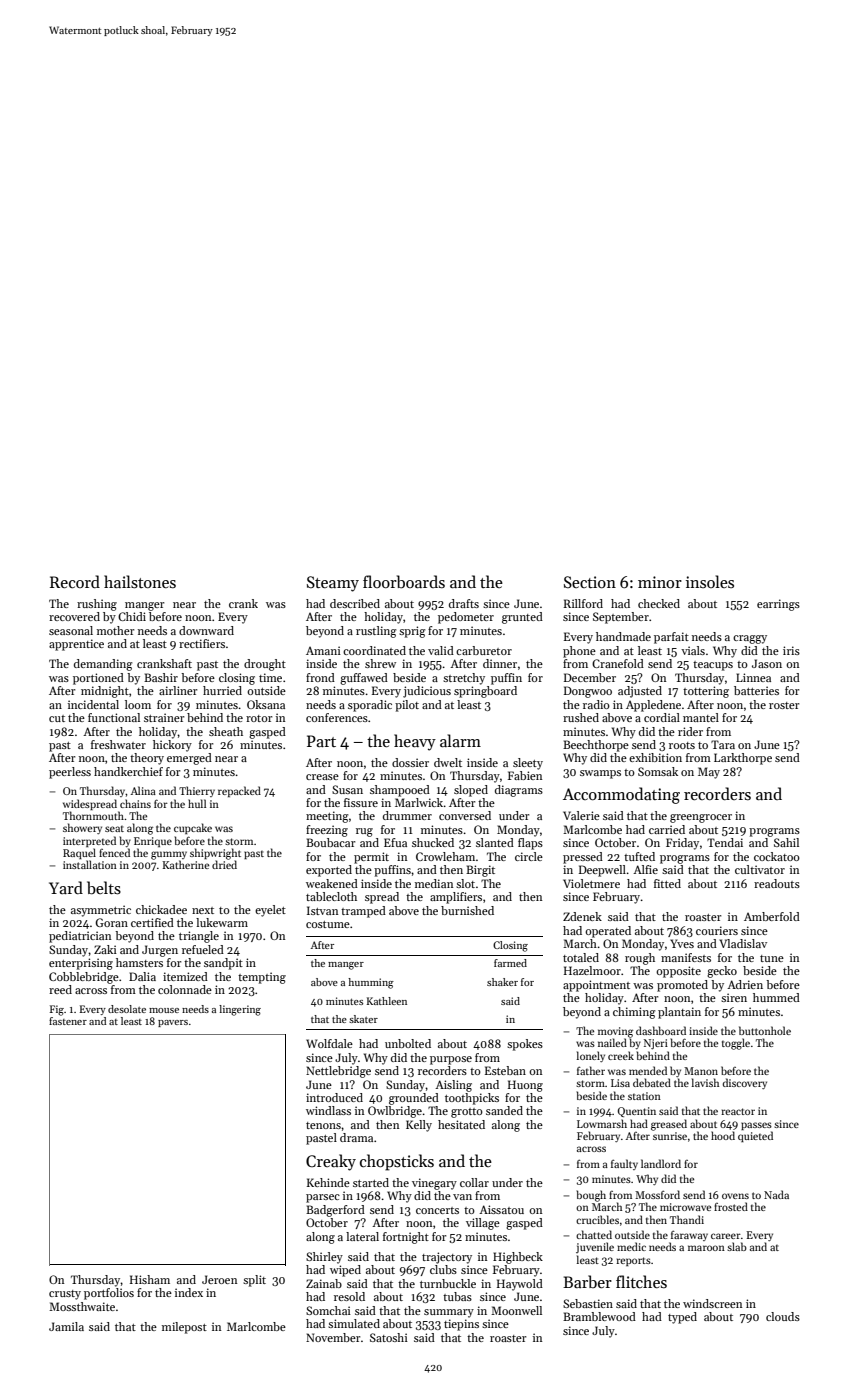 This page has height=1400, width=849. I want to click on Birgit, so click(480, 871).
